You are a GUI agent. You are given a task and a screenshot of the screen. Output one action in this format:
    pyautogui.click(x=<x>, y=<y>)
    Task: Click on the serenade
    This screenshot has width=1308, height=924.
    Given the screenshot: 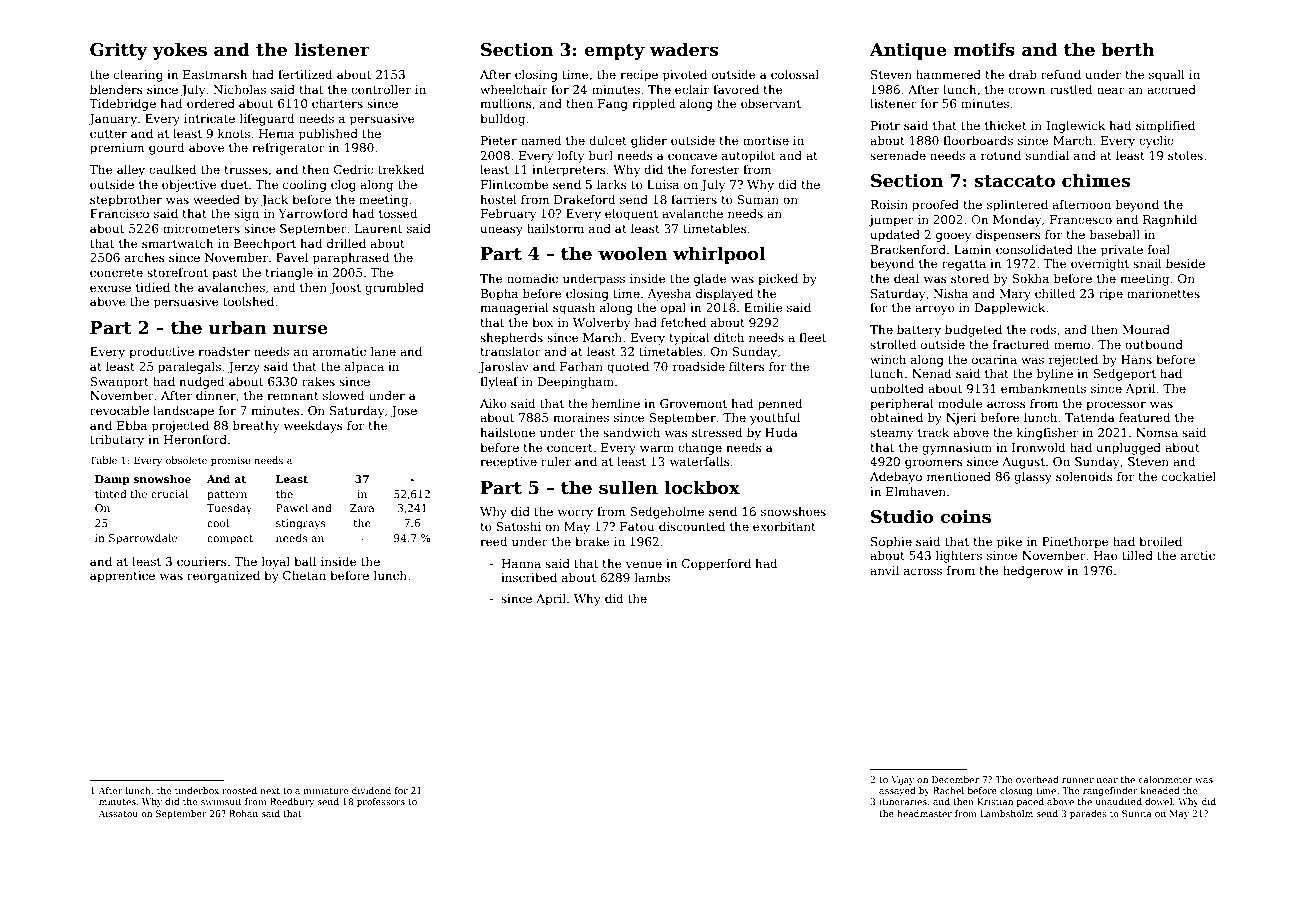 What is the action you would take?
    pyautogui.click(x=898, y=155)
